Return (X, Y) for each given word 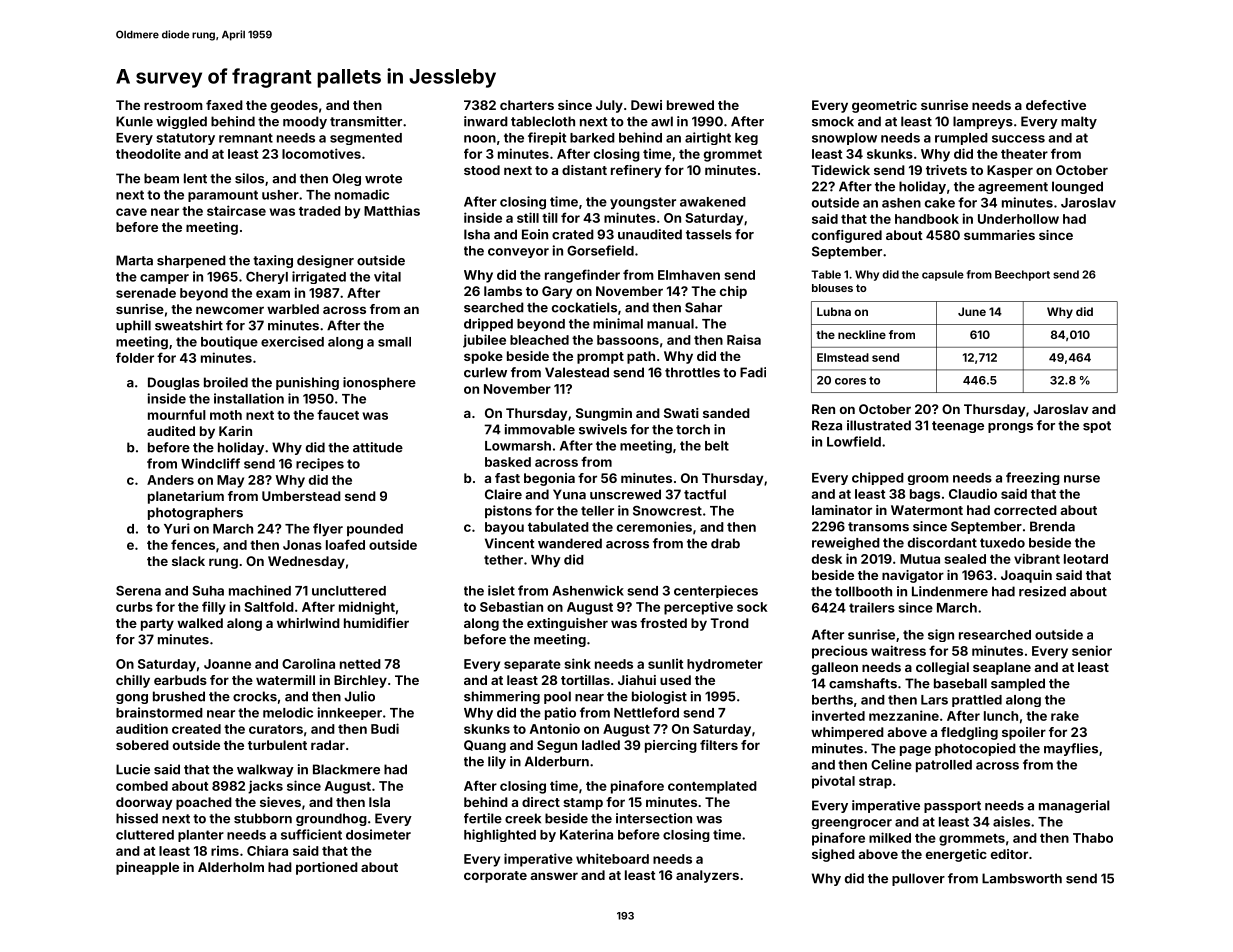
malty (1079, 122)
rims (225, 850)
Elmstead (843, 357)
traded (320, 211)
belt (717, 446)
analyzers (707, 876)
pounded (375, 530)
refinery (636, 171)
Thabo (1093, 838)
